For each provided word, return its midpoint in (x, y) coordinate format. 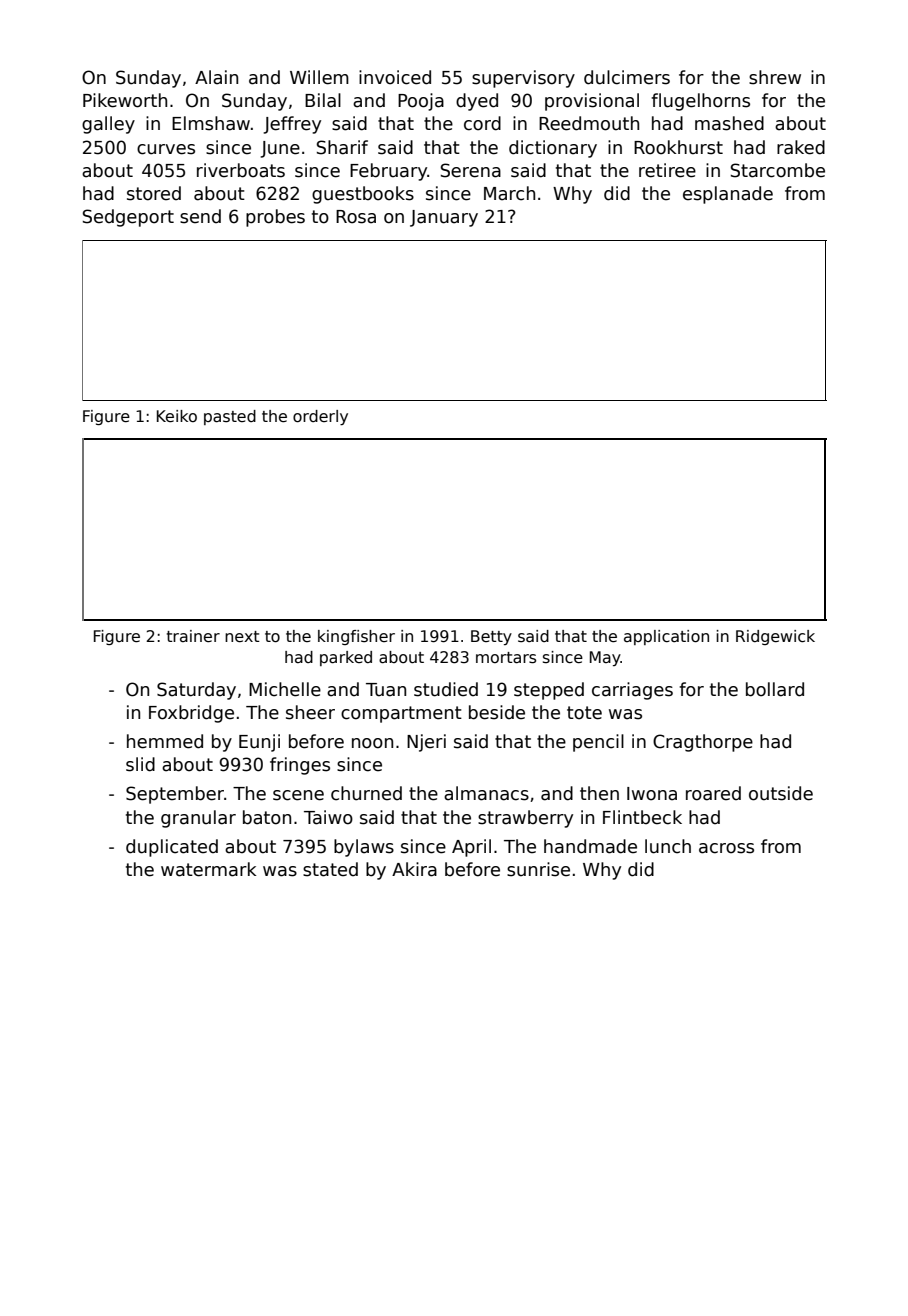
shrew (775, 77)
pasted (230, 417)
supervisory (523, 79)
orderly (320, 417)
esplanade (728, 195)
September (175, 795)
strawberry (525, 819)
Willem (319, 77)
